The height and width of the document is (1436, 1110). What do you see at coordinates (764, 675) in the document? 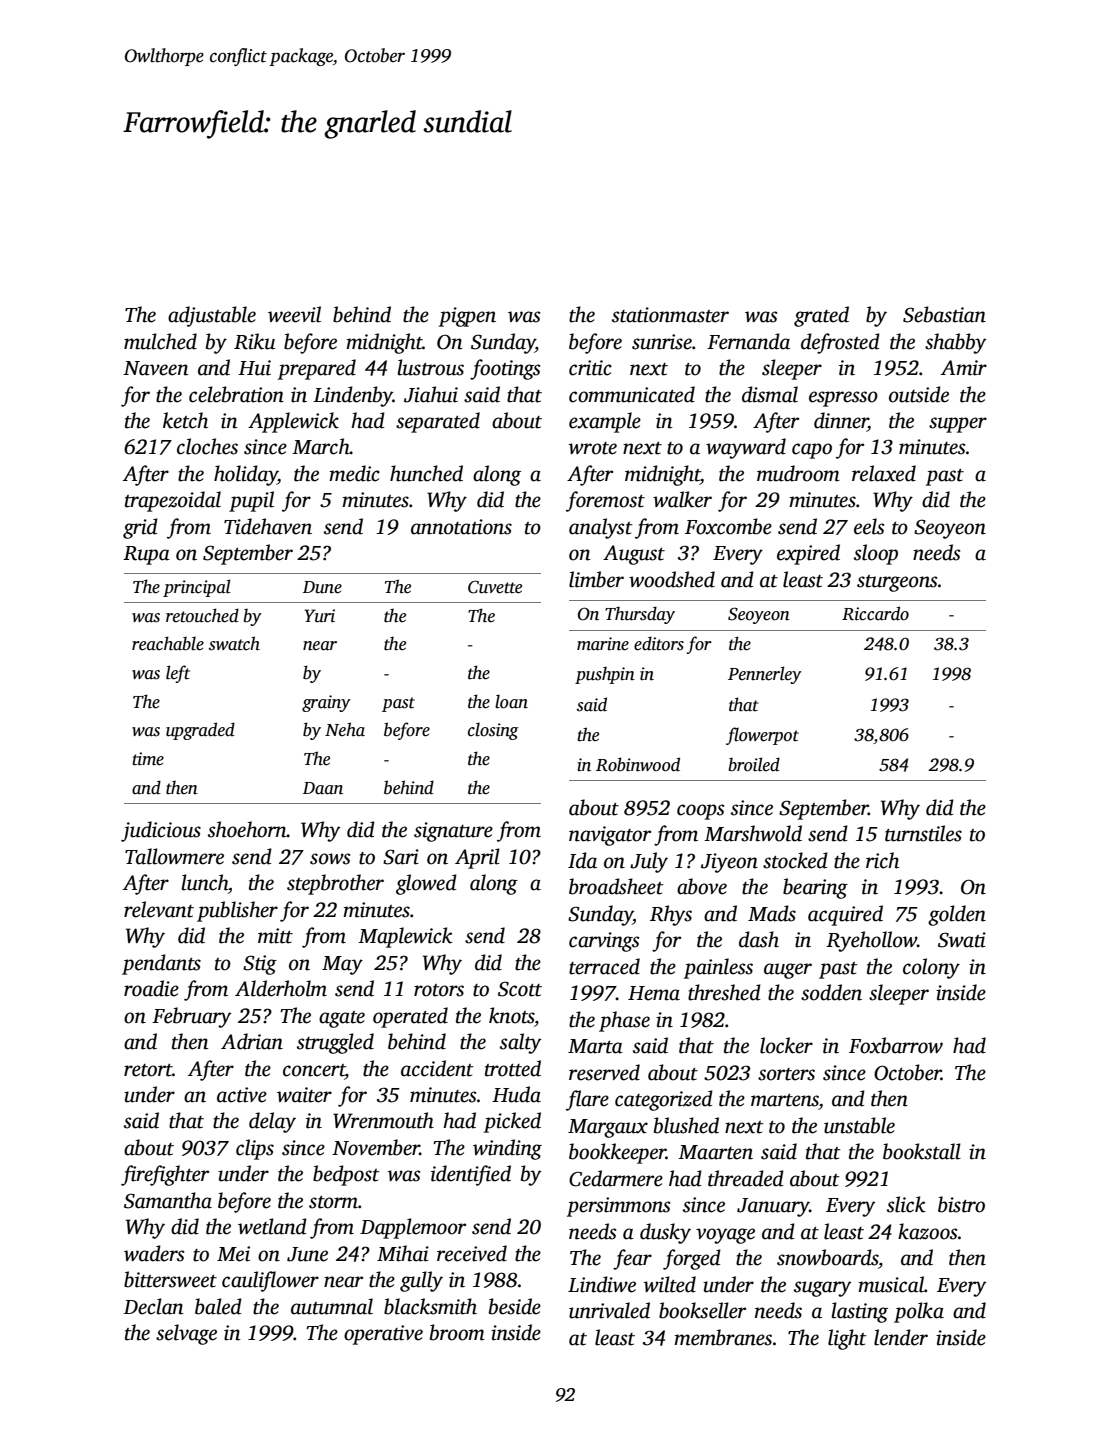
I see `Pennerley` at bounding box center [764, 675].
